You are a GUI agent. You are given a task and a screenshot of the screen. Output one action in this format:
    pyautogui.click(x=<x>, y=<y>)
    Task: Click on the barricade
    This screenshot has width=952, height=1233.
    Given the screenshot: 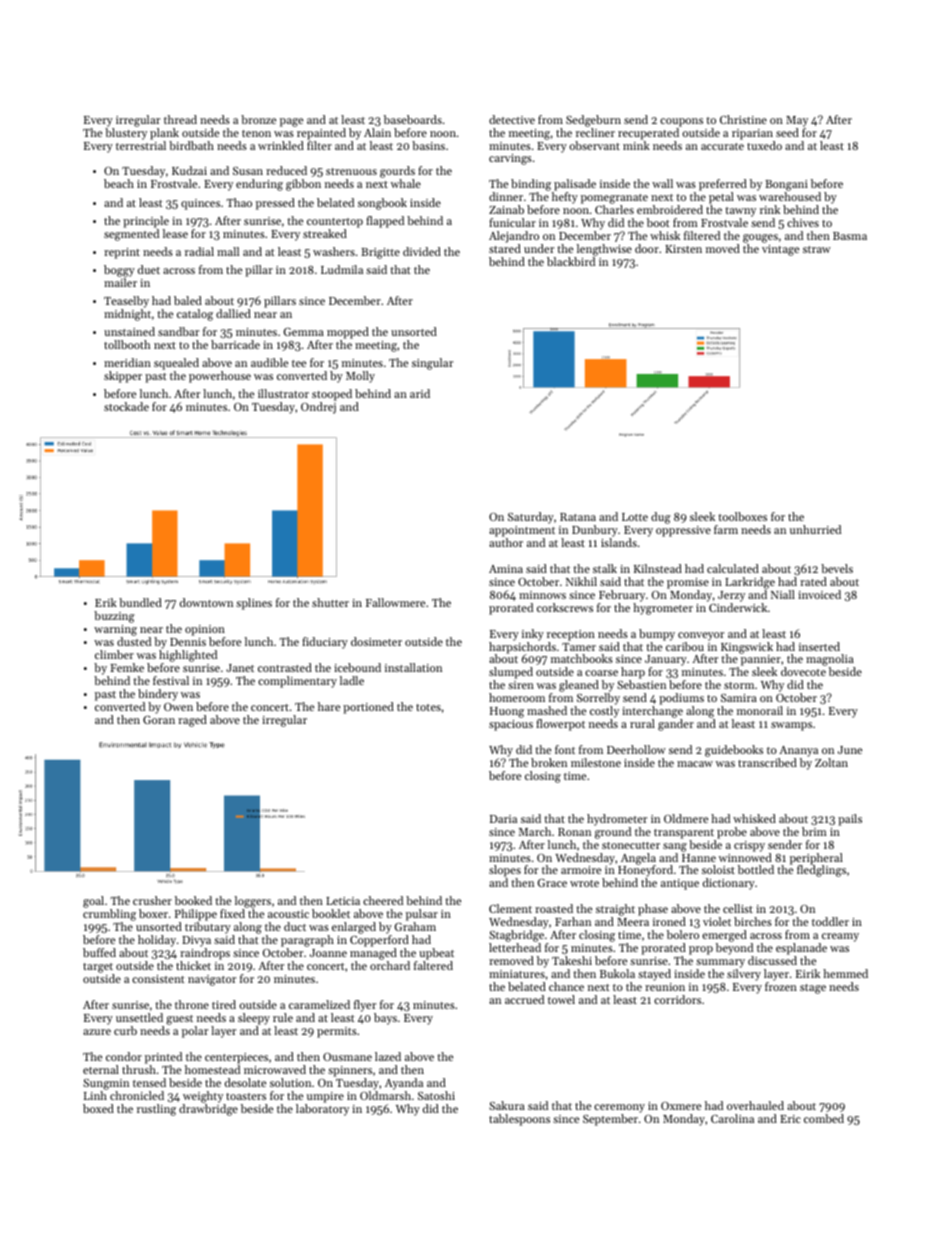 What is the action you would take?
    pyautogui.click(x=235, y=344)
